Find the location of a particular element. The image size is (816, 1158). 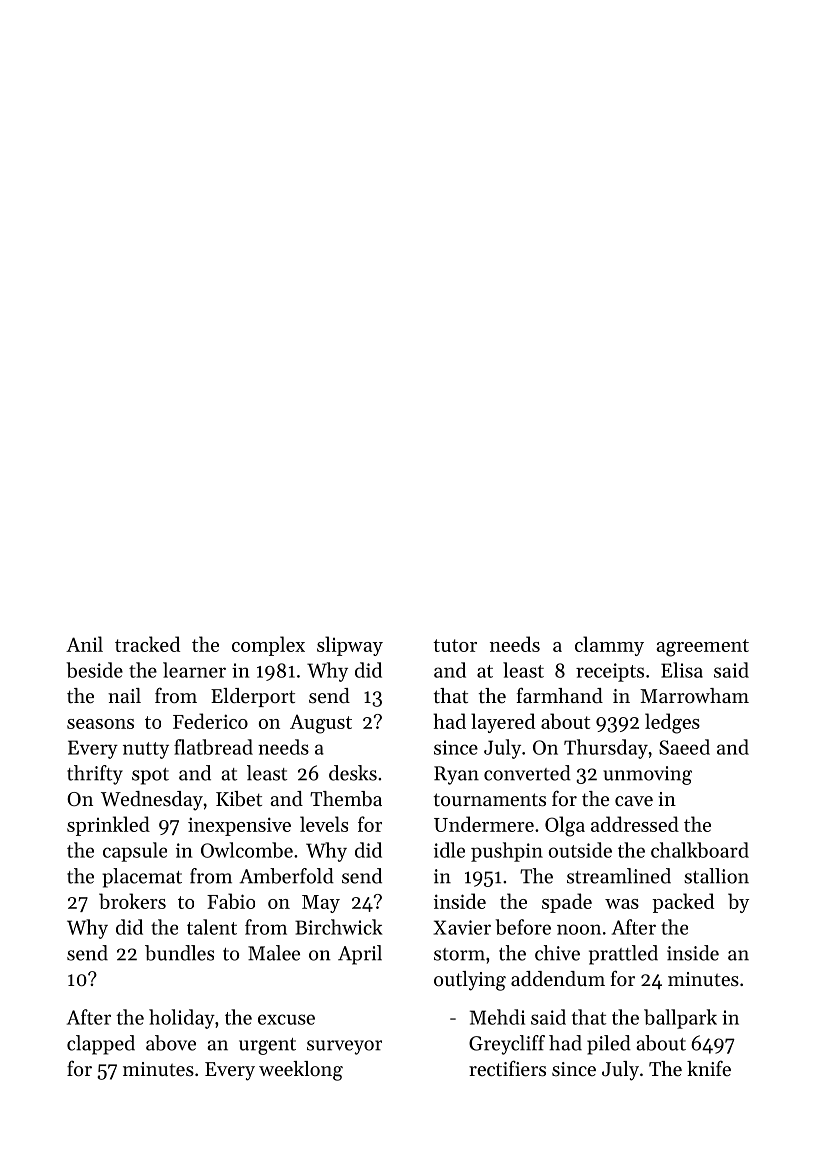

noon is located at coordinates (579, 929).
